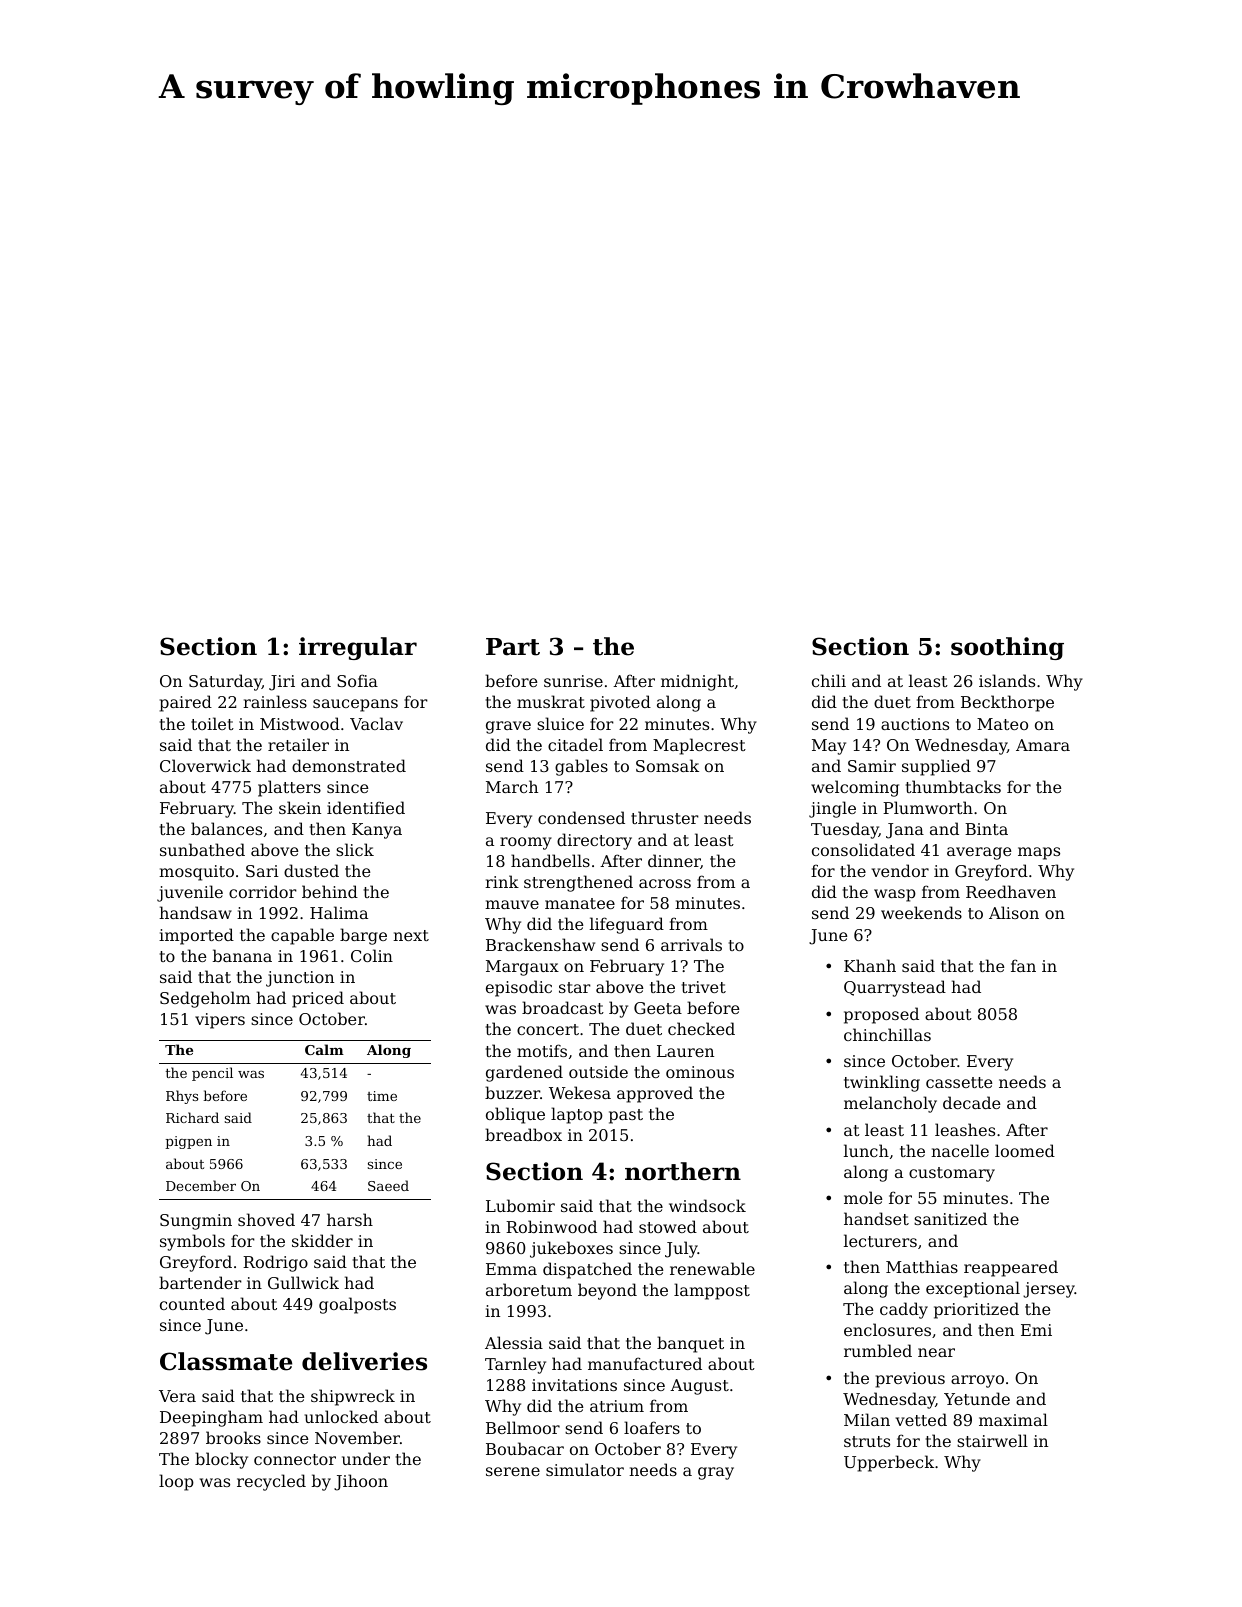 This screenshot has width=1242, height=1607. Describe the element at coordinates (915, 724) in the screenshot. I see `auctions` at that location.
